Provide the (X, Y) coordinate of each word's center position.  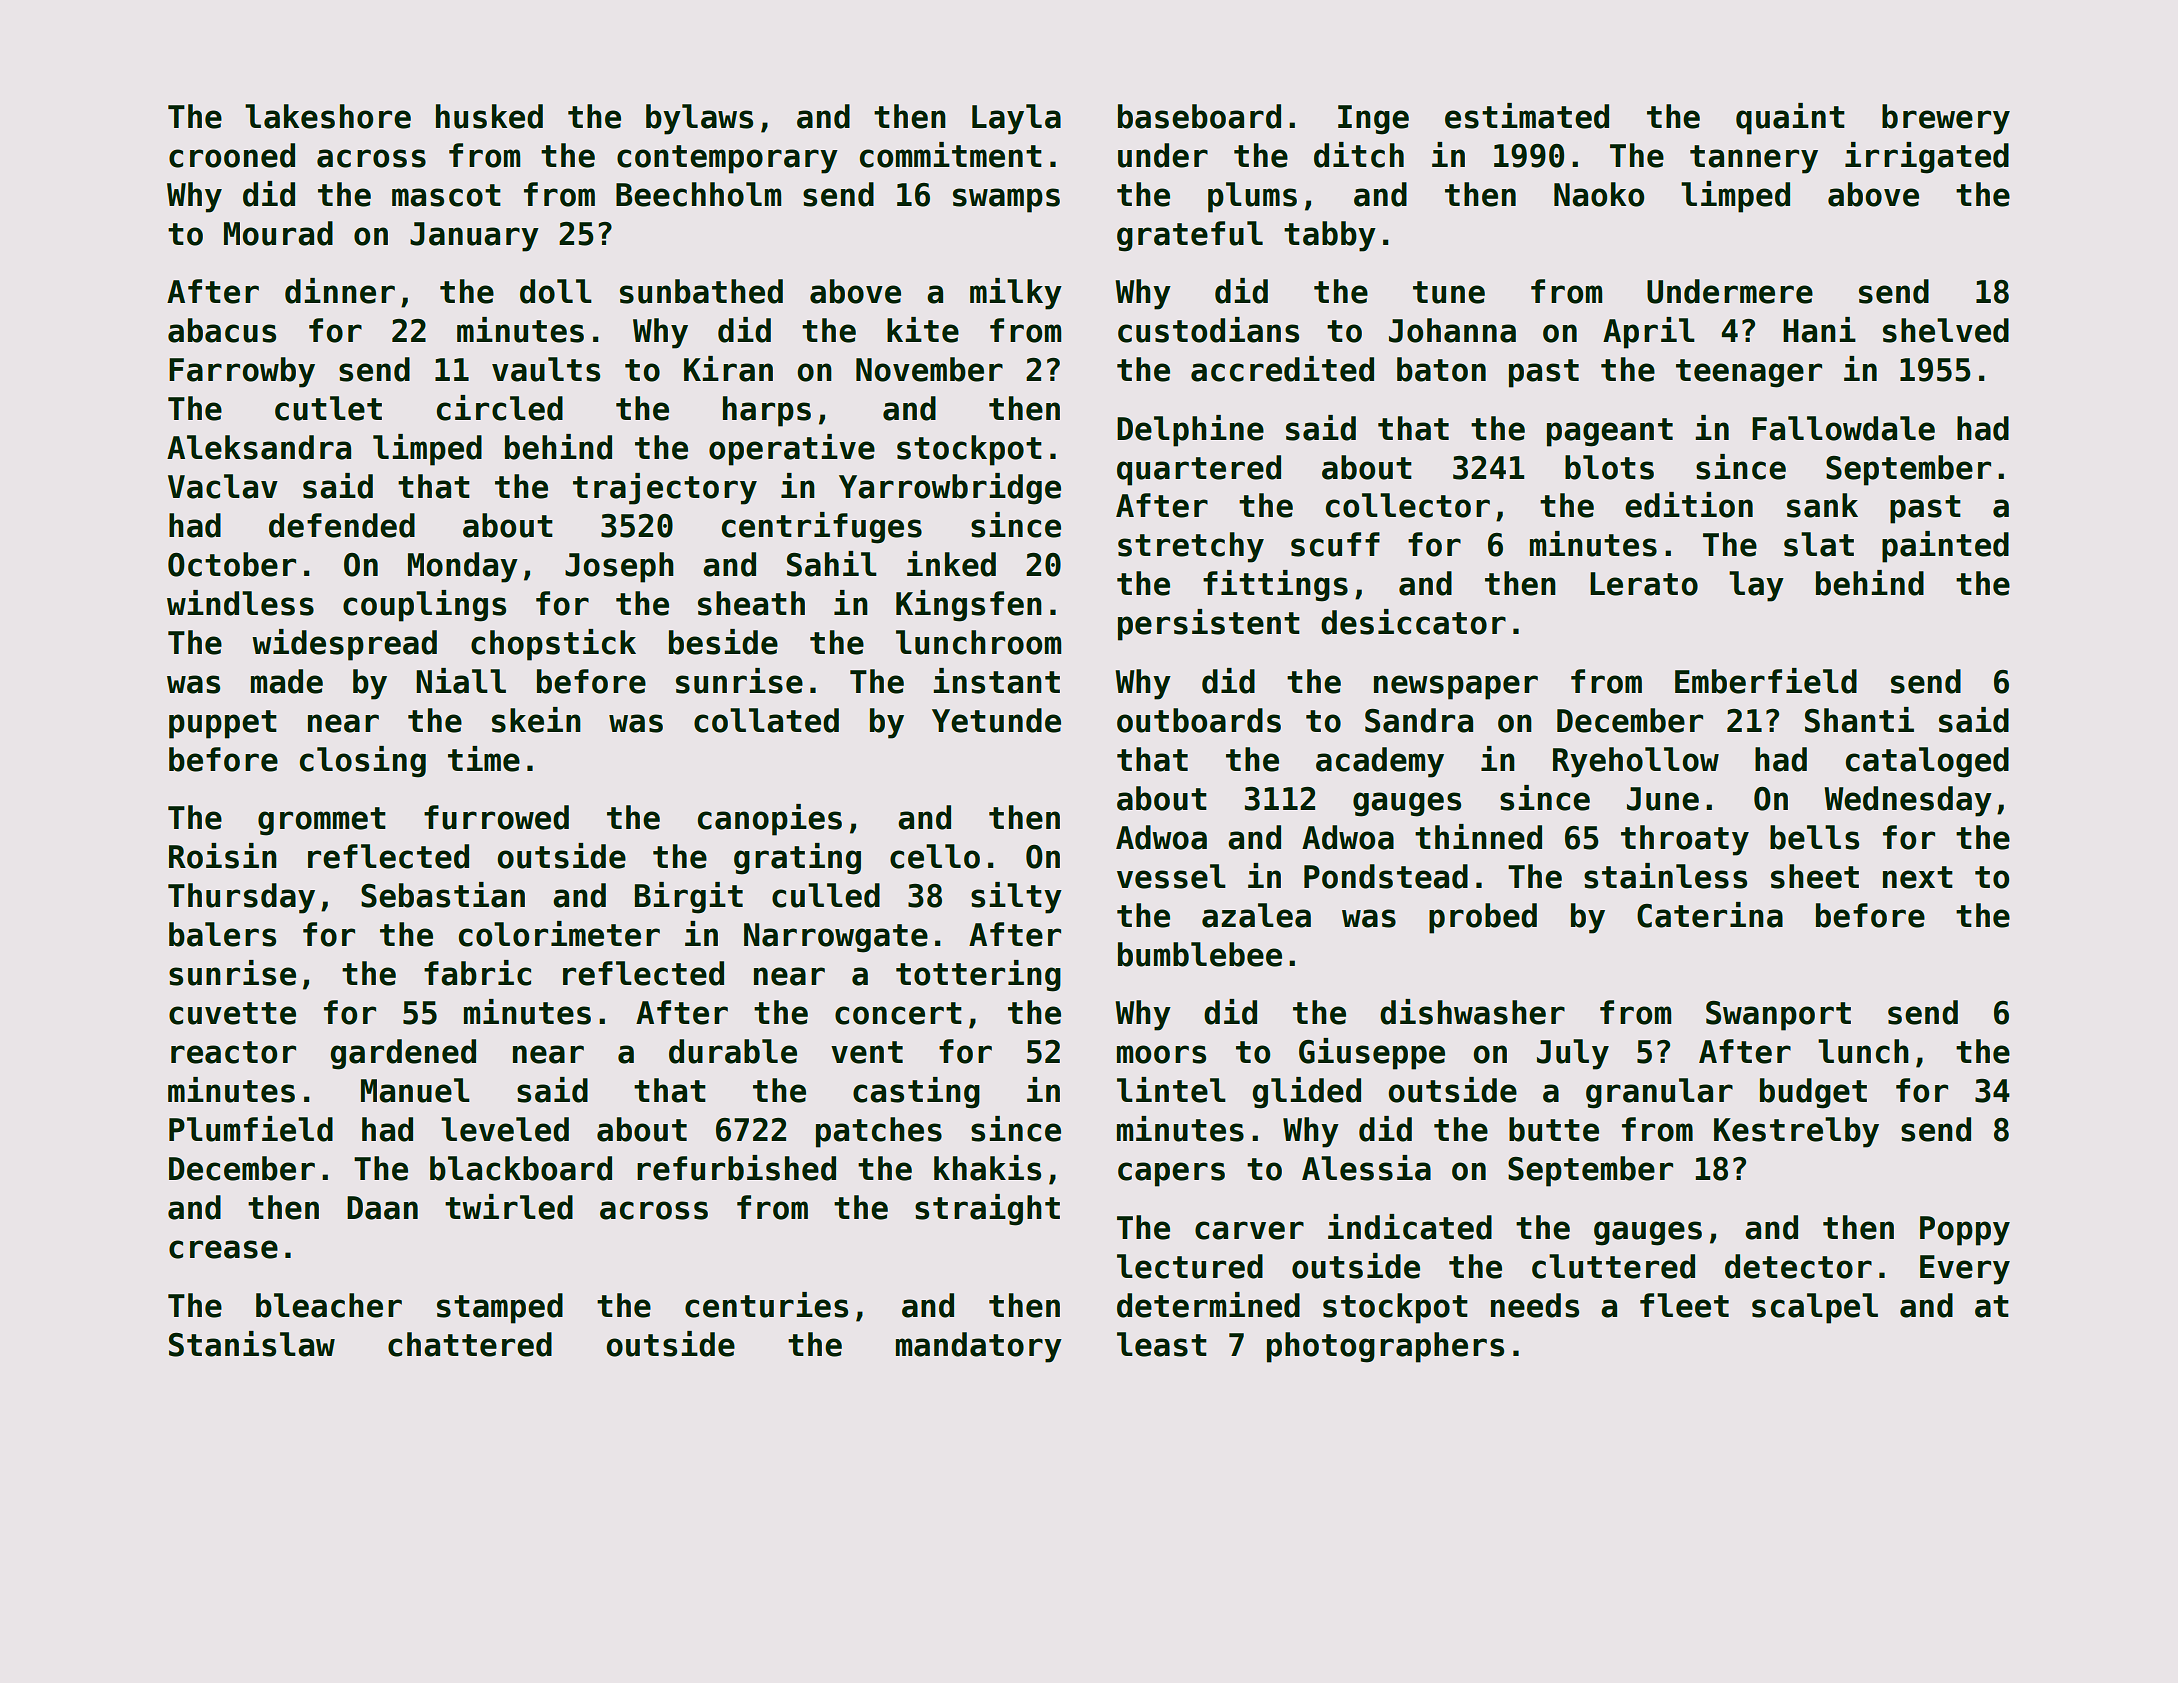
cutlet (328, 408)
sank (1822, 505)
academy (1380, 762)
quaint (1790, 119)
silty (1016, 898)
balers (222, 934)
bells (1814, 837)
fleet (1684, 1305)
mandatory (979, 1347)
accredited (1282, 369)
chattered (470, 1344)
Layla (1016, 119)
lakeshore (328, 116)
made (287, 681)
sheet (1815, 876)
